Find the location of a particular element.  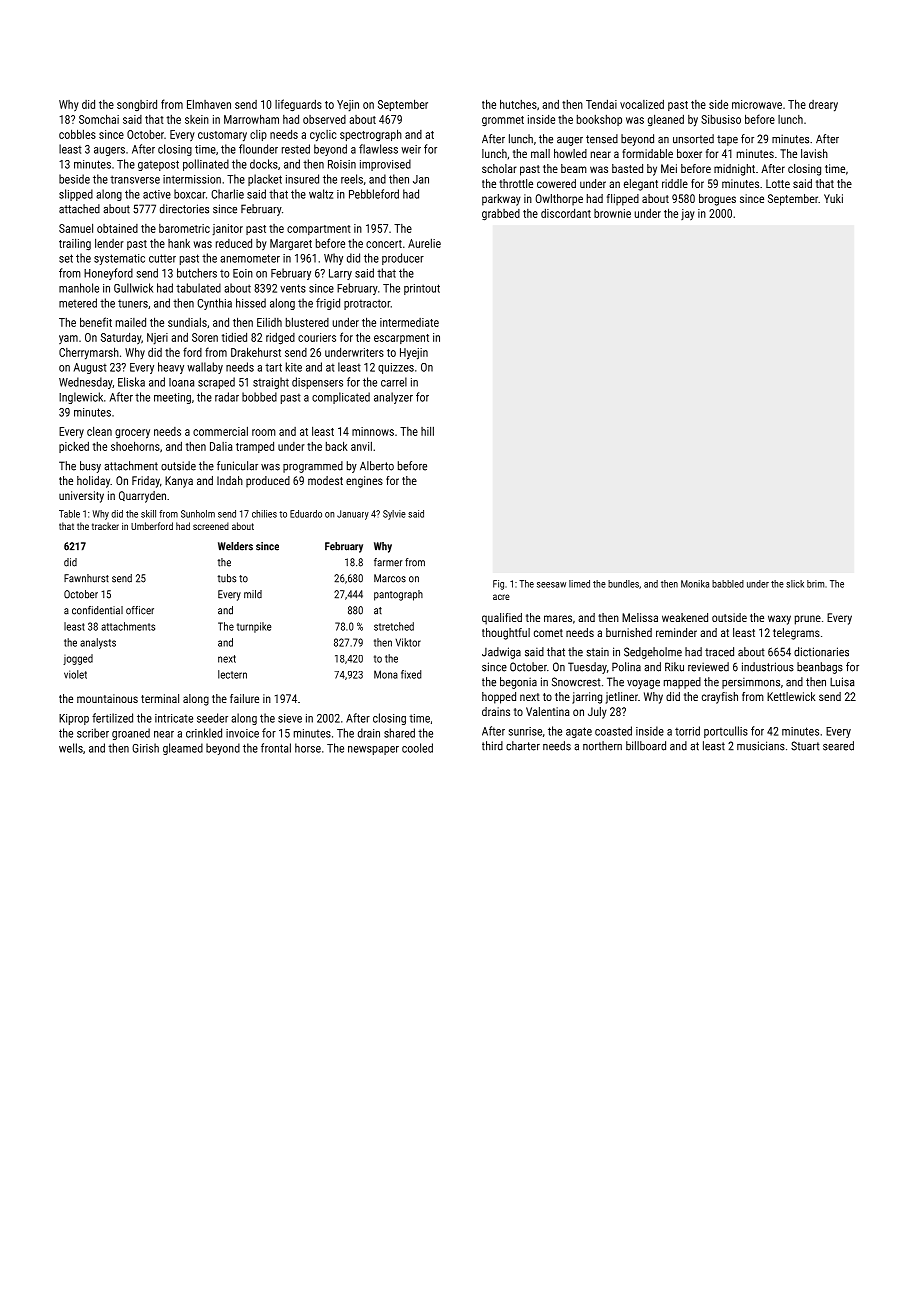

placket is located at coordinates (265, 180).
